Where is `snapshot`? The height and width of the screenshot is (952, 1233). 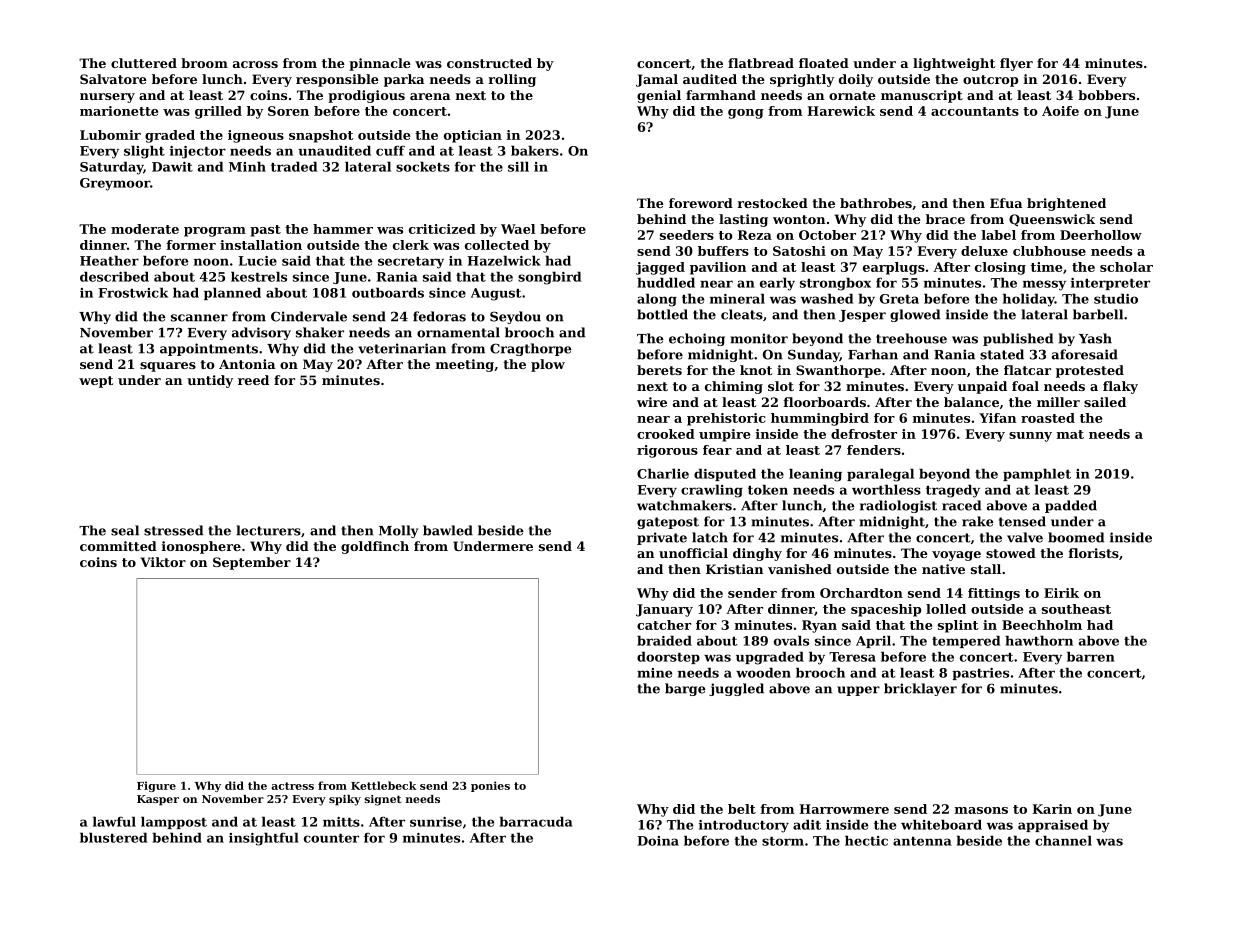 snapshot is located at coordinates (321, 136).
